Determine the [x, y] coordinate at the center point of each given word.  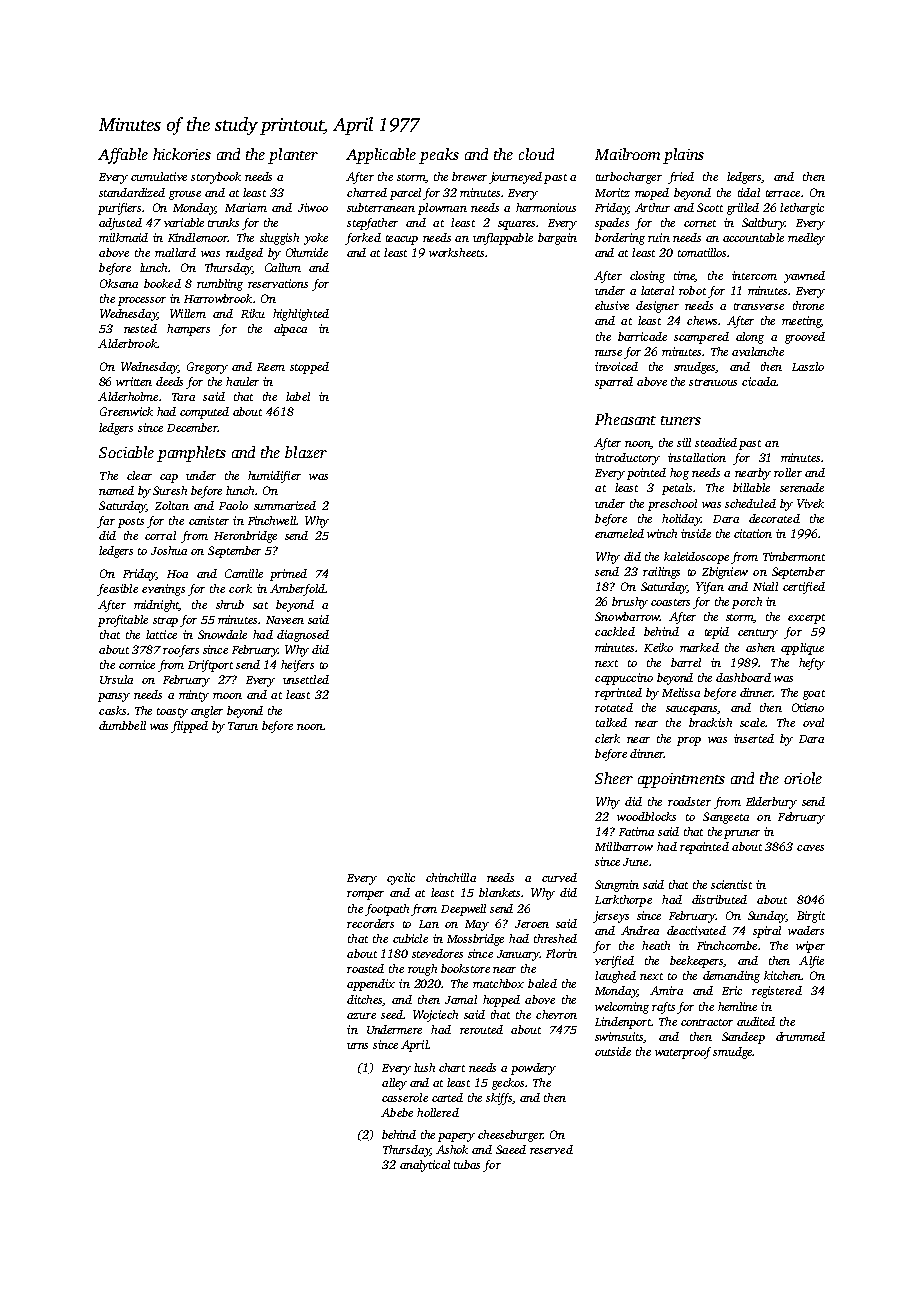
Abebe [397, 1112]
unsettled [306, 679]
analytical [425, 1166]
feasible [117, 590]
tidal [749, 192]
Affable [123, 156]
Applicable [381, 156]
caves [810, 848]
